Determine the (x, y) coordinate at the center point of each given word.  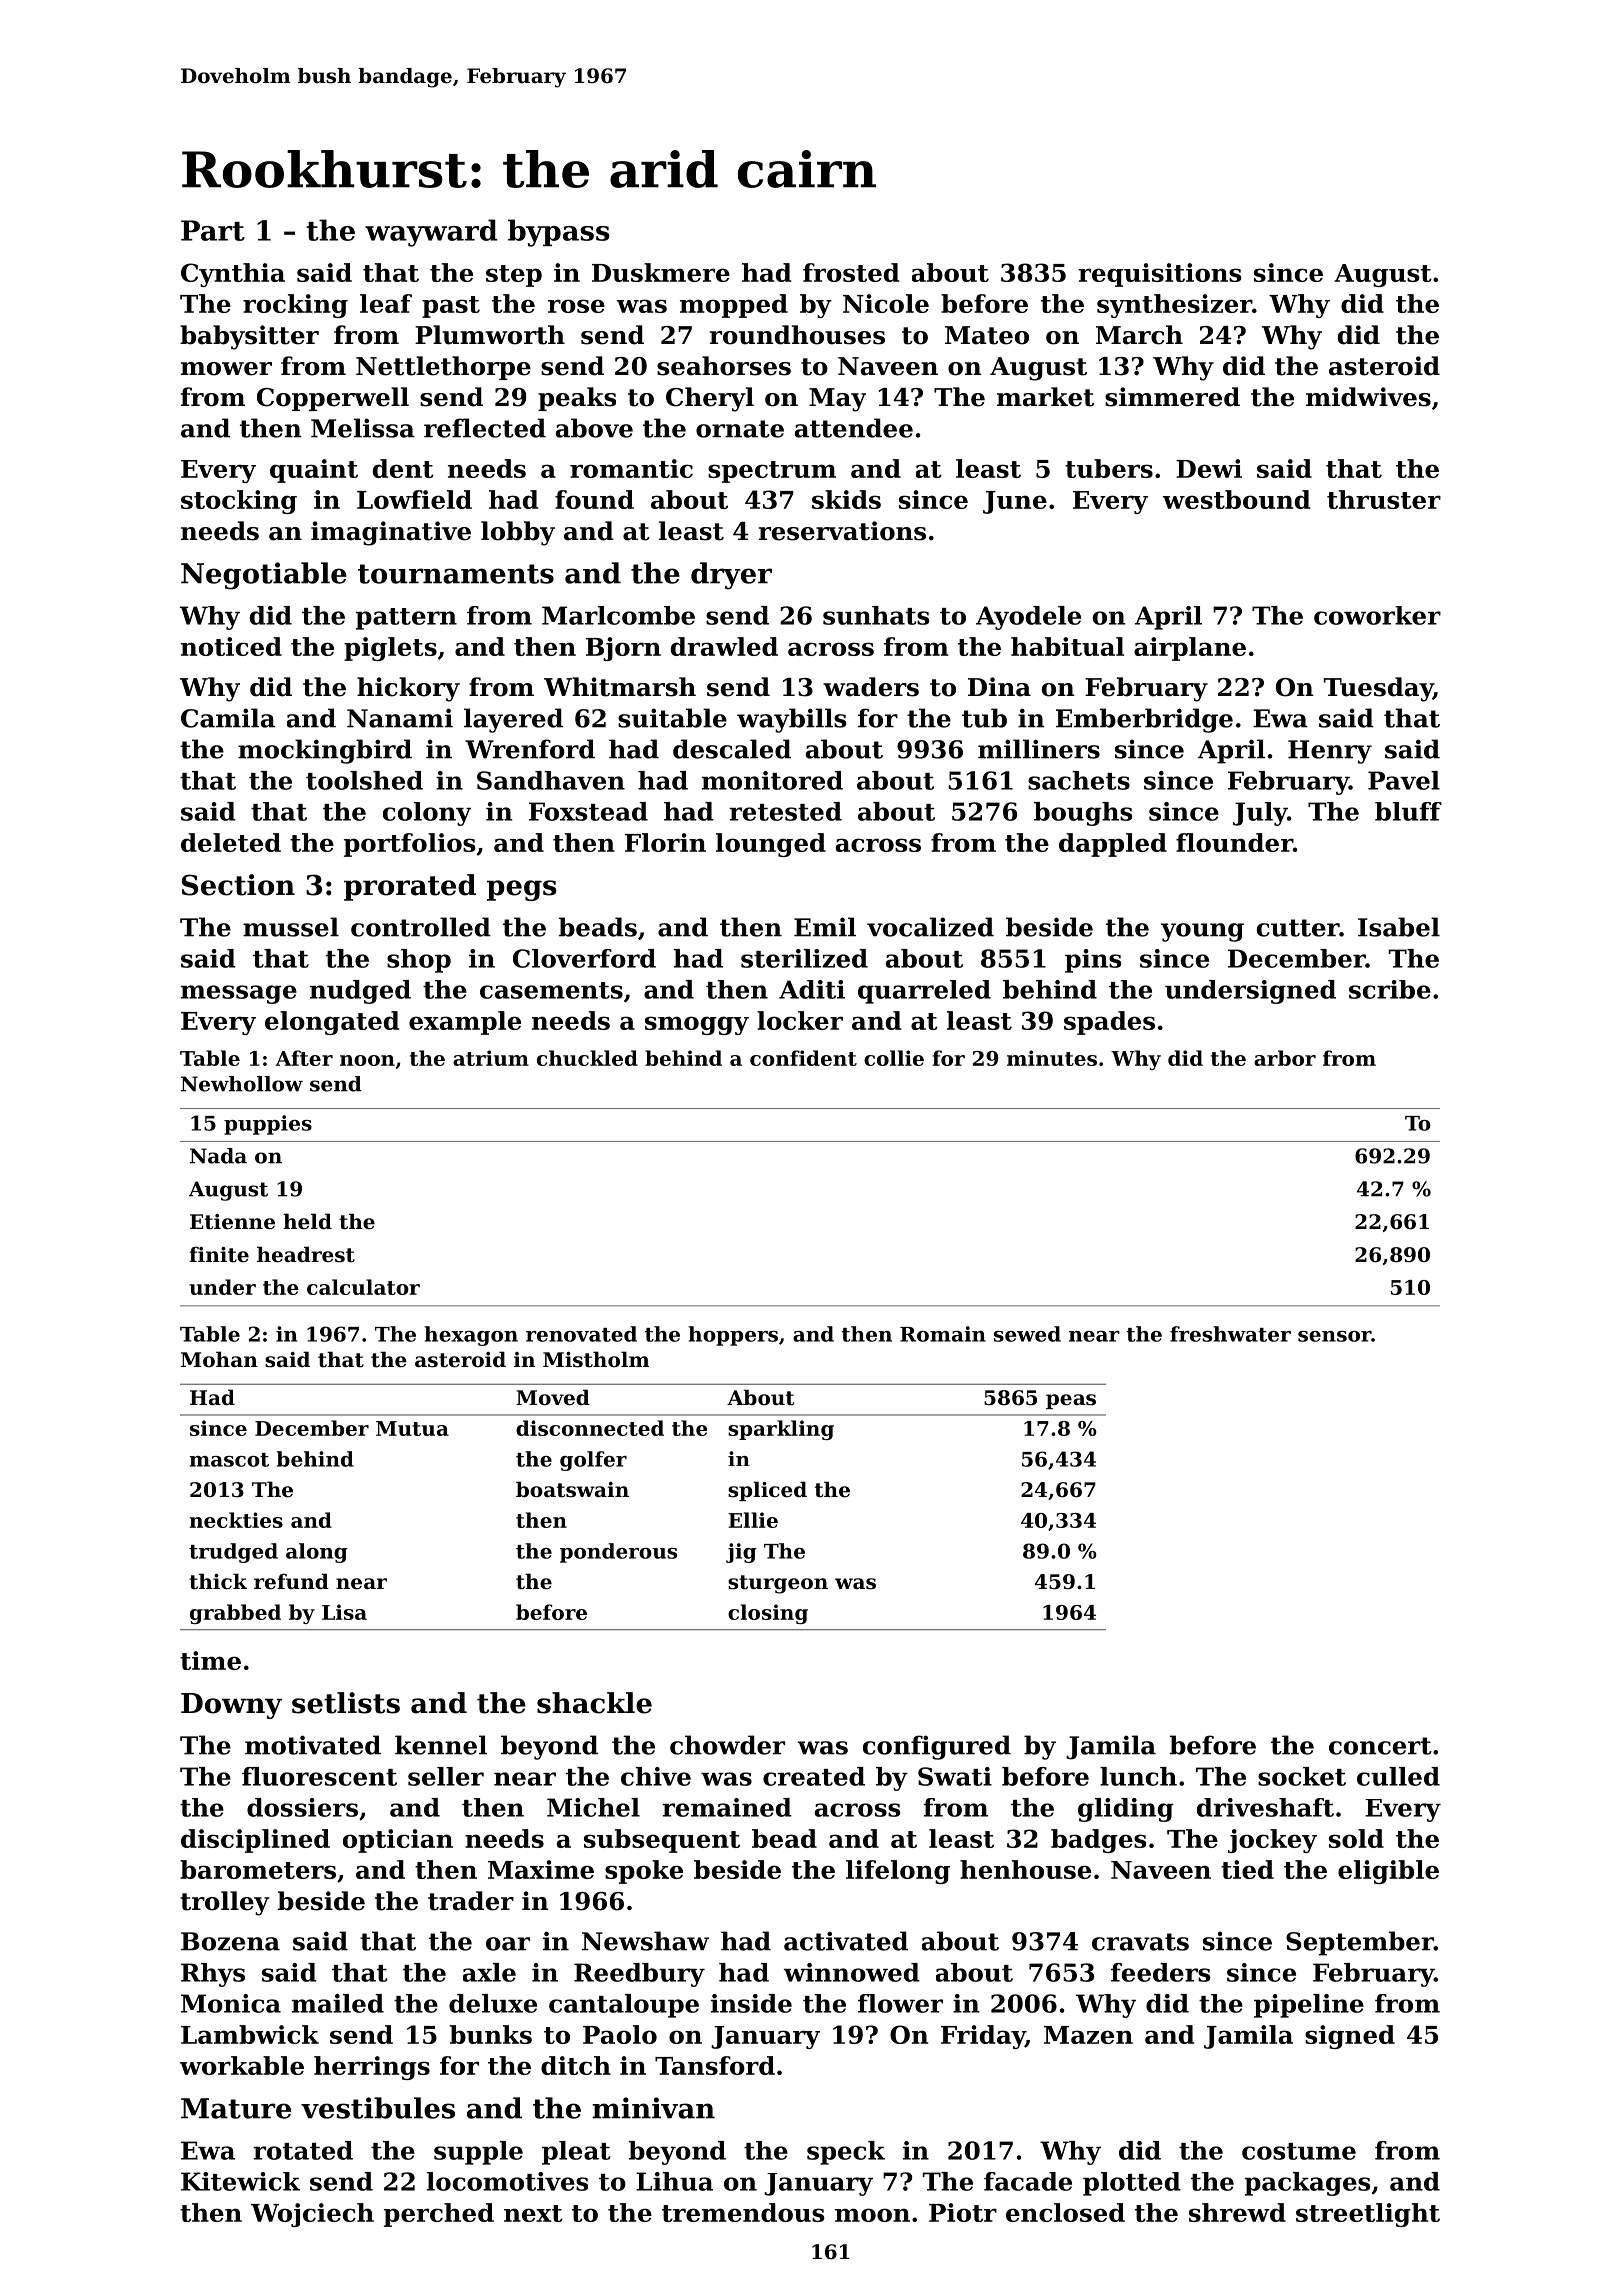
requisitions (1159, 275)
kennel (441, 1745)
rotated (303, 2150)
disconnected (590, 1428)
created (814, 1776)
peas (1071, 1401)
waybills (791, 720)
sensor (1334, 1336)
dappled (1113, 845)
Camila (228, 718)
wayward (431, 233)
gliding (1126, 1810)
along (317, 1553)
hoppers (733, 1336)
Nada (218, 1156)
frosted (851, 272)
